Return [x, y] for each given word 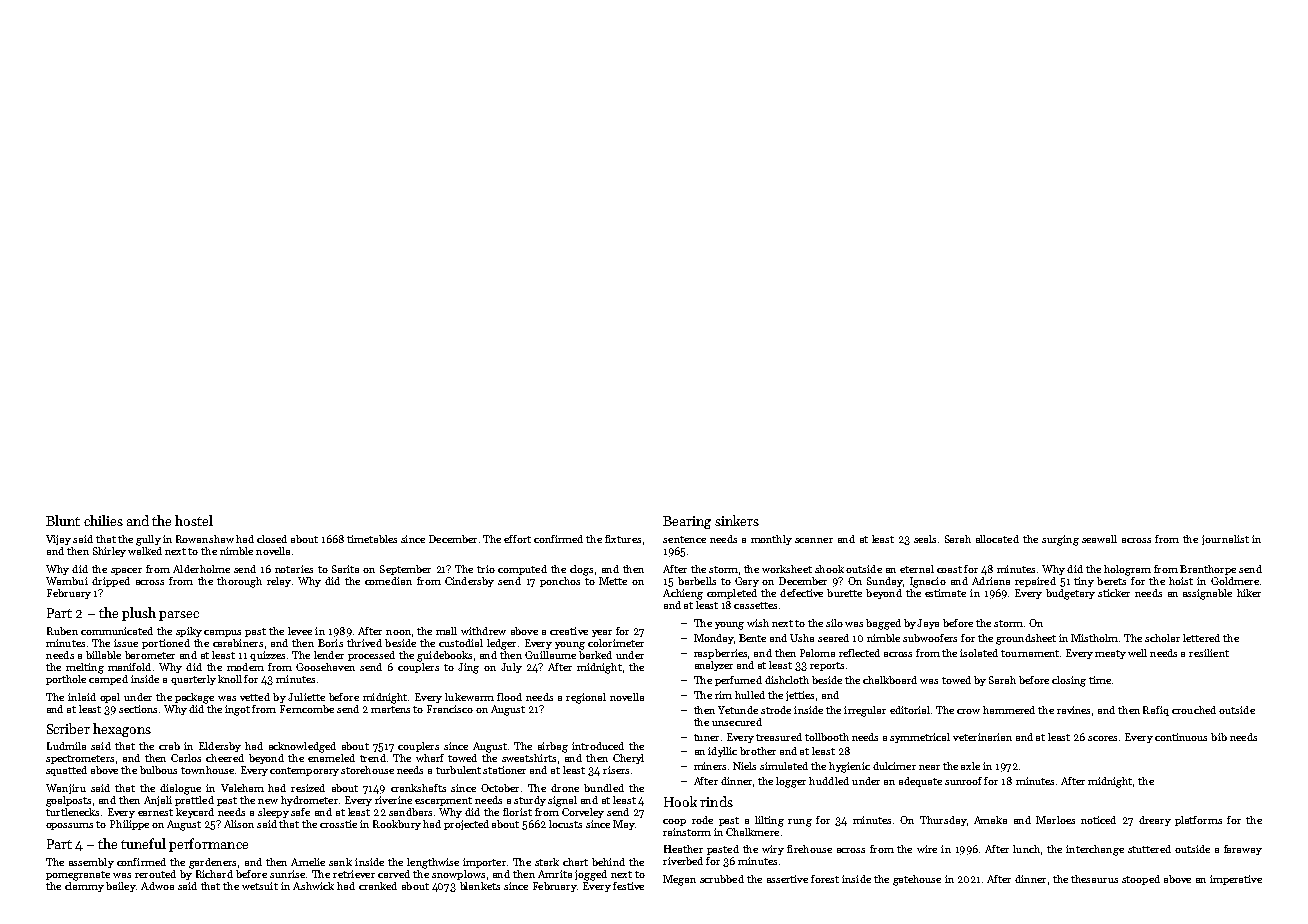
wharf [430, 758]
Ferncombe [307, 709]
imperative [1236, 880]
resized [308, 788]
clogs [581, 570]
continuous [1181, 737]
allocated [997, 539]
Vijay [58, 540]
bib [1219, 737]
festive [628, 886]
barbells [697, 581]
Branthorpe [1208, 570]
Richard [214, 874]
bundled [604, 788]
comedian [388, 581]
